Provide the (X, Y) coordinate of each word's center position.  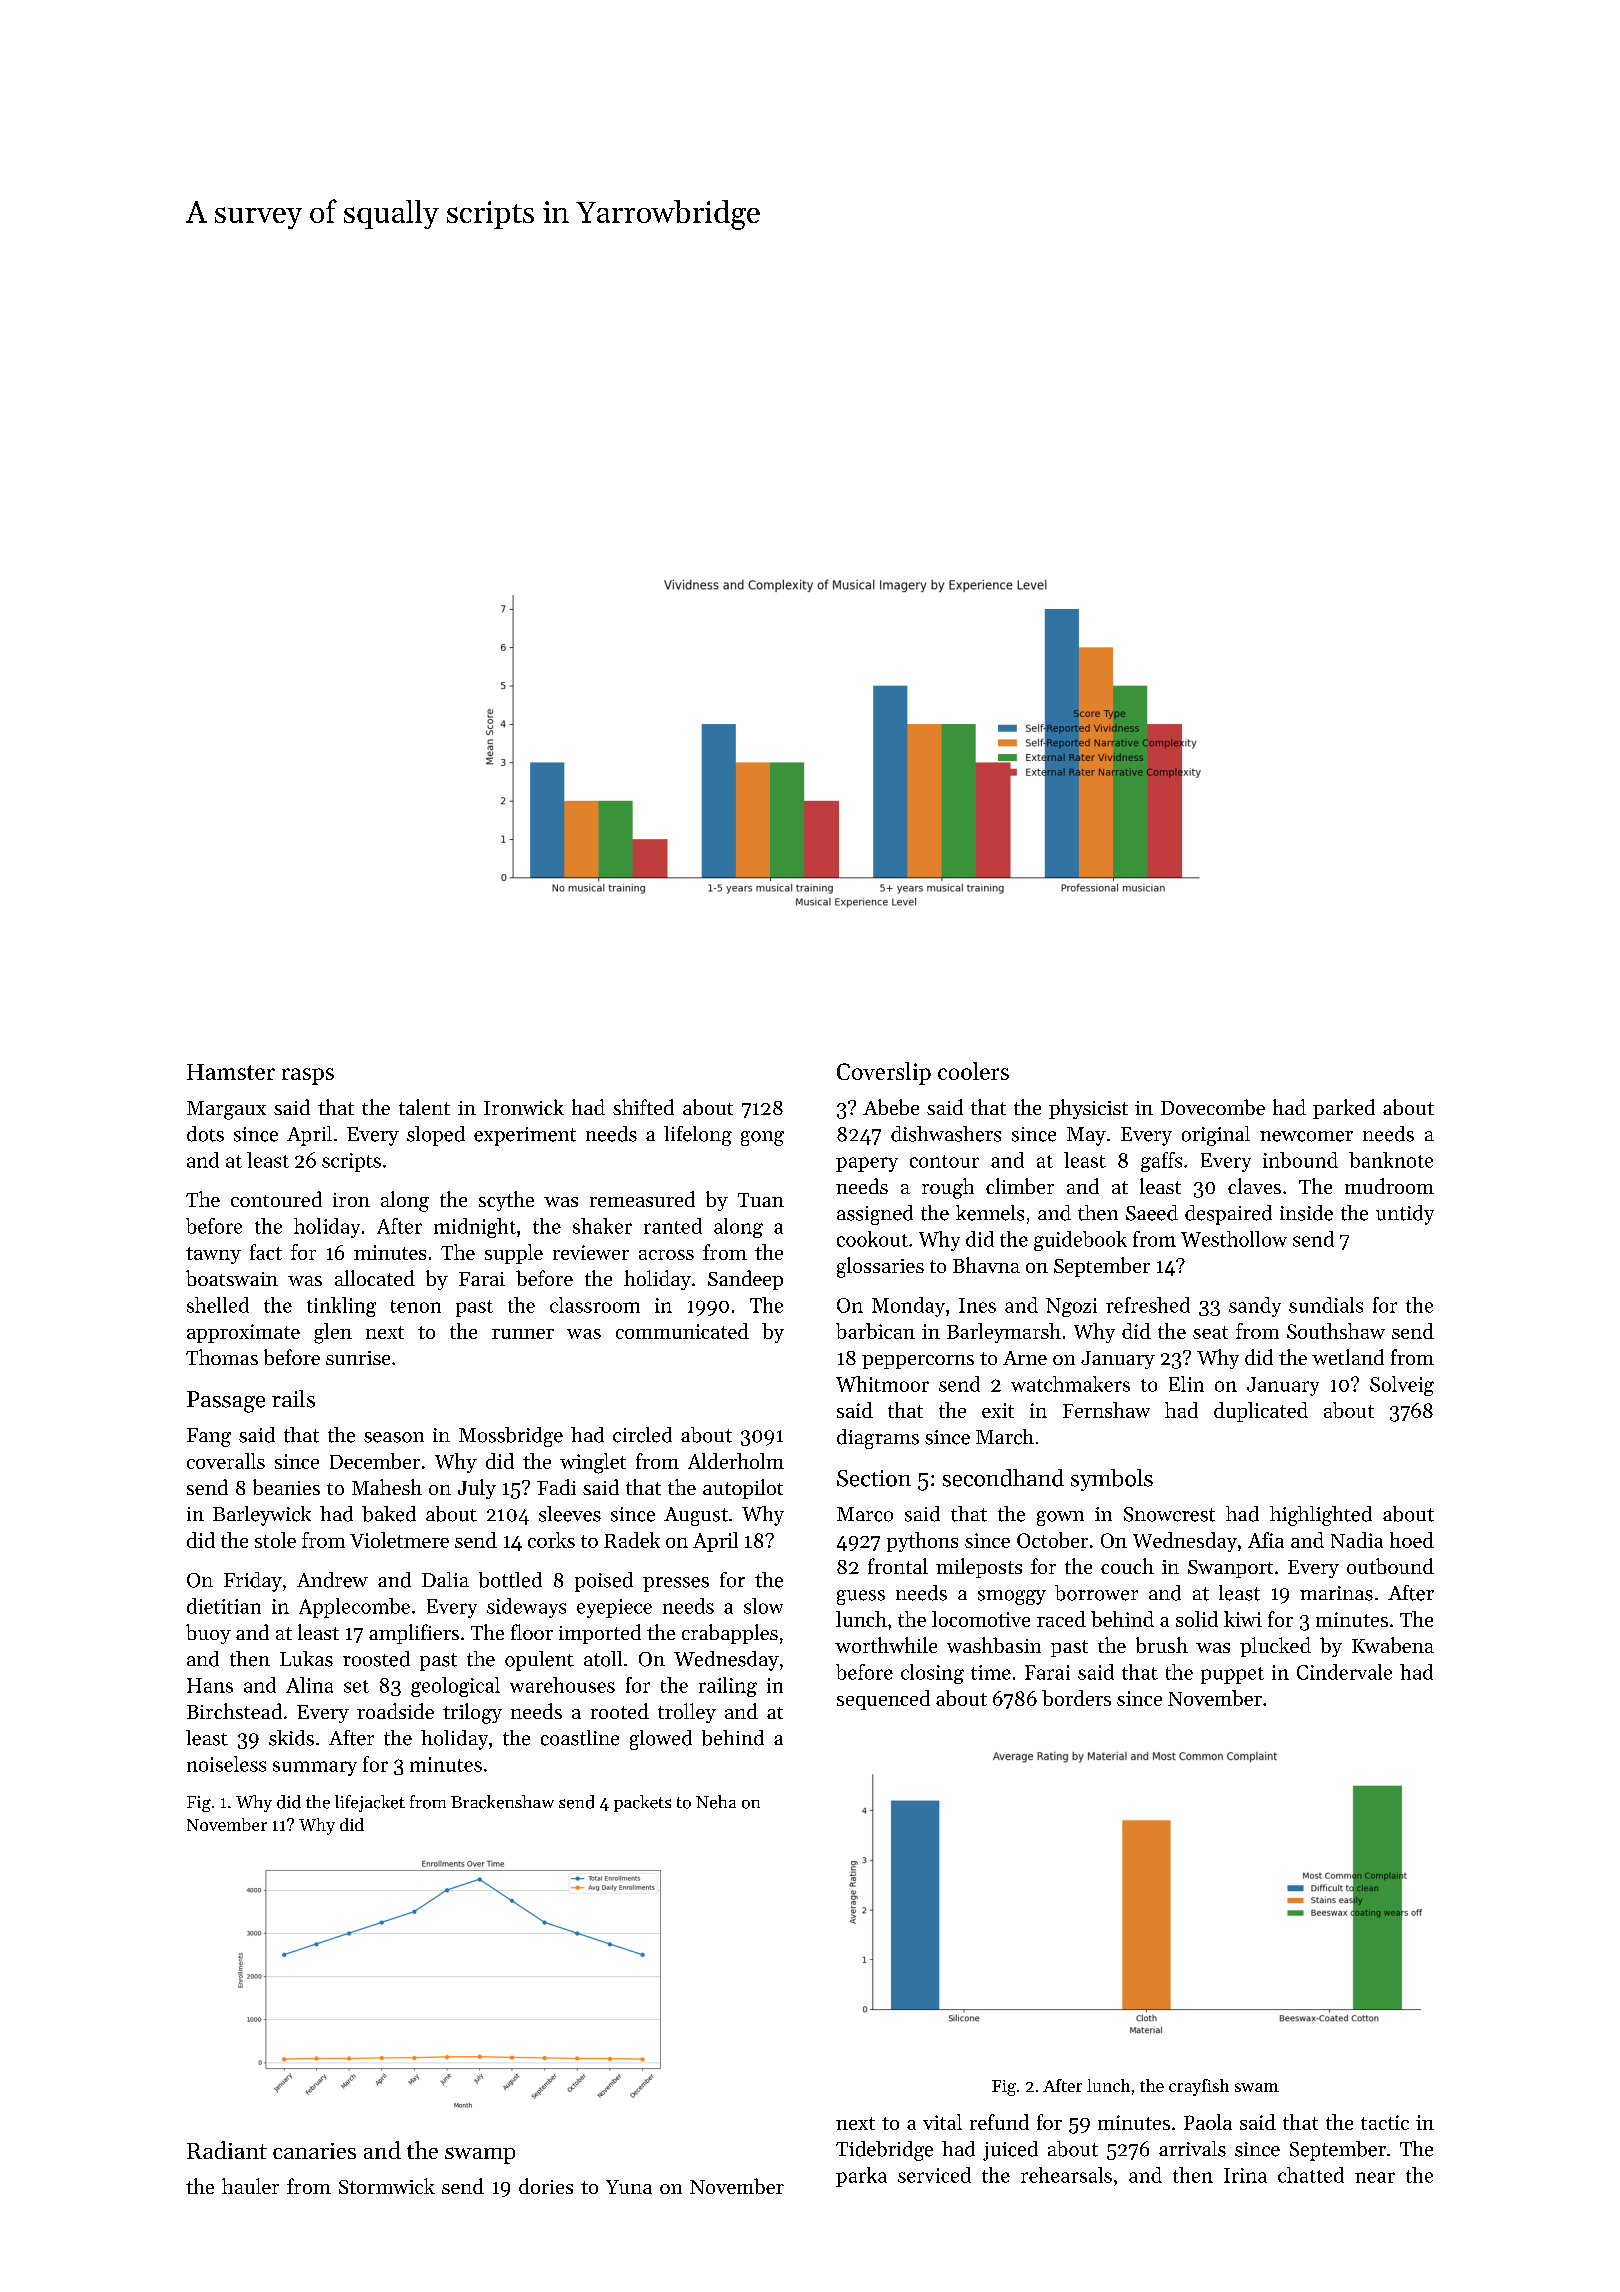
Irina (1245, 2175)
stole (275, 1540)
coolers (973, 1071)
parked (1344, 1109)
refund (999, 2122)
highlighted (1321, 1516)
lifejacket (370, 1803)
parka (861, 2177)
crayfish (1199, 2087)
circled (642, 1435)
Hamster (231, 1072)
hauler (250, 2186)
